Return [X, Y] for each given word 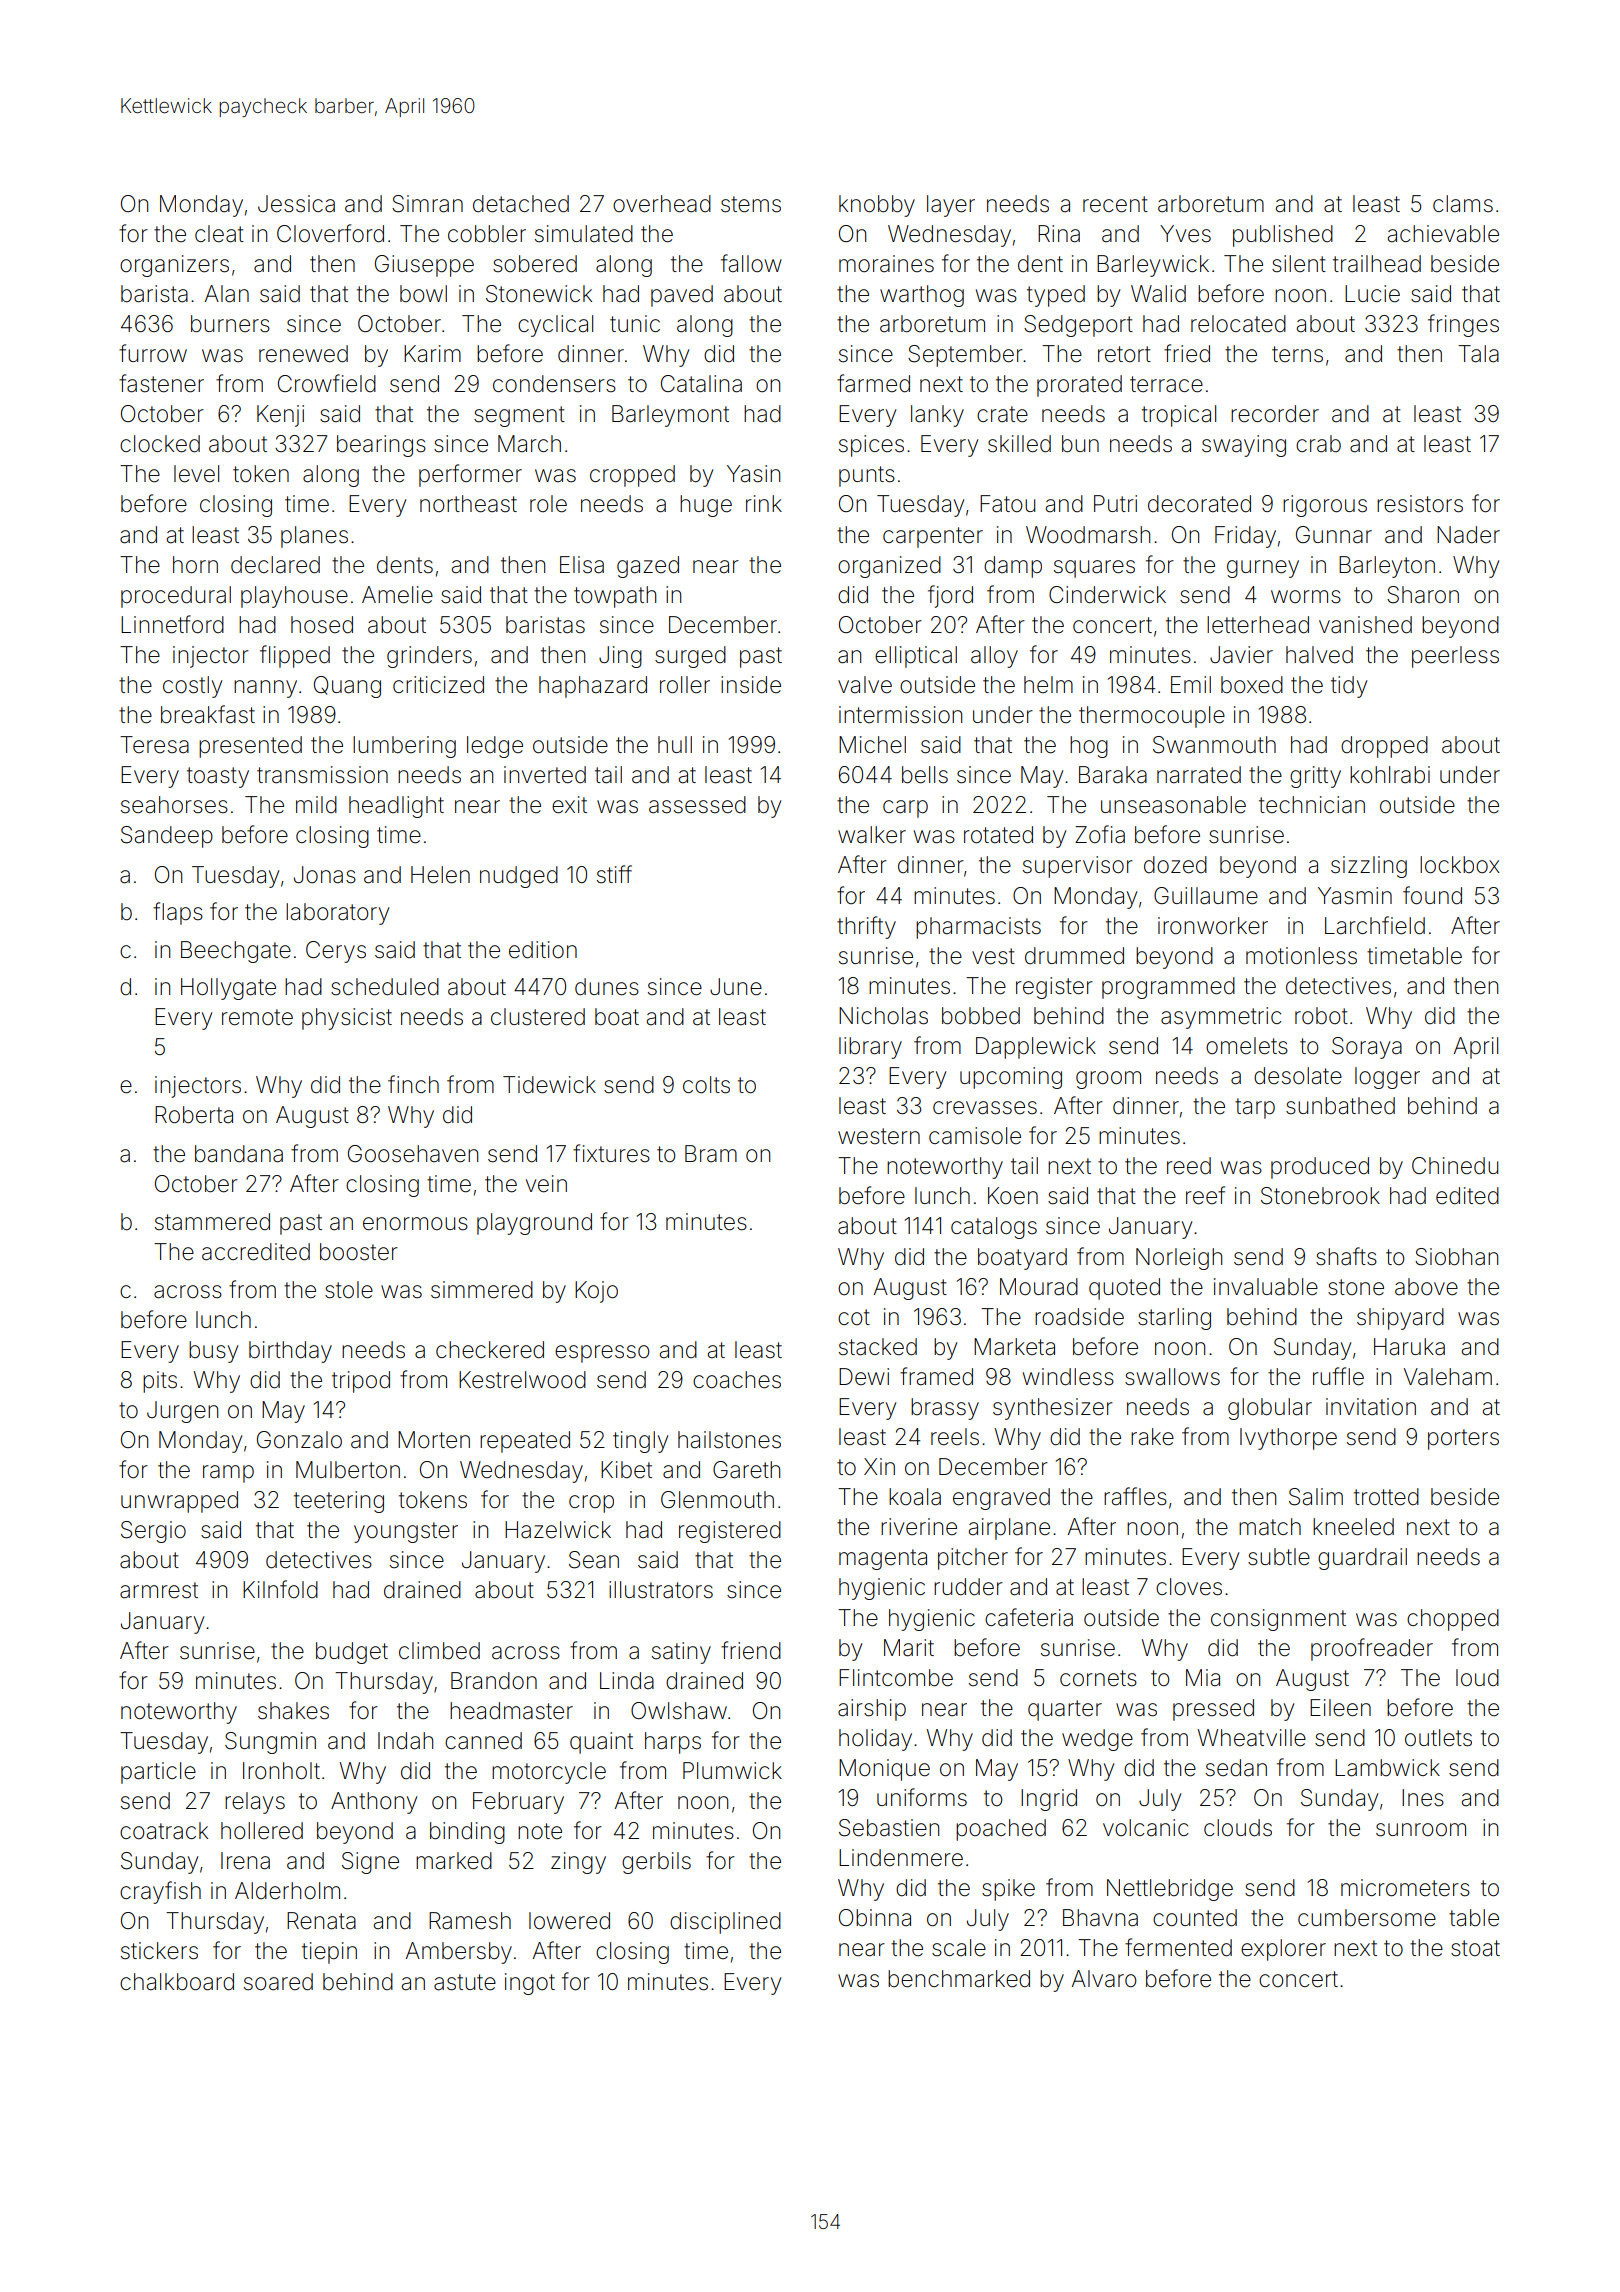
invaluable [1266, 1287]
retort [1124, 354]
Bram [711, 1154]
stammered [212, 1222]
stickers [159, 1951]
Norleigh [1179, 1259]
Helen [440, 875]
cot [854, 1317]
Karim [432, 354]
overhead [662, 204]
